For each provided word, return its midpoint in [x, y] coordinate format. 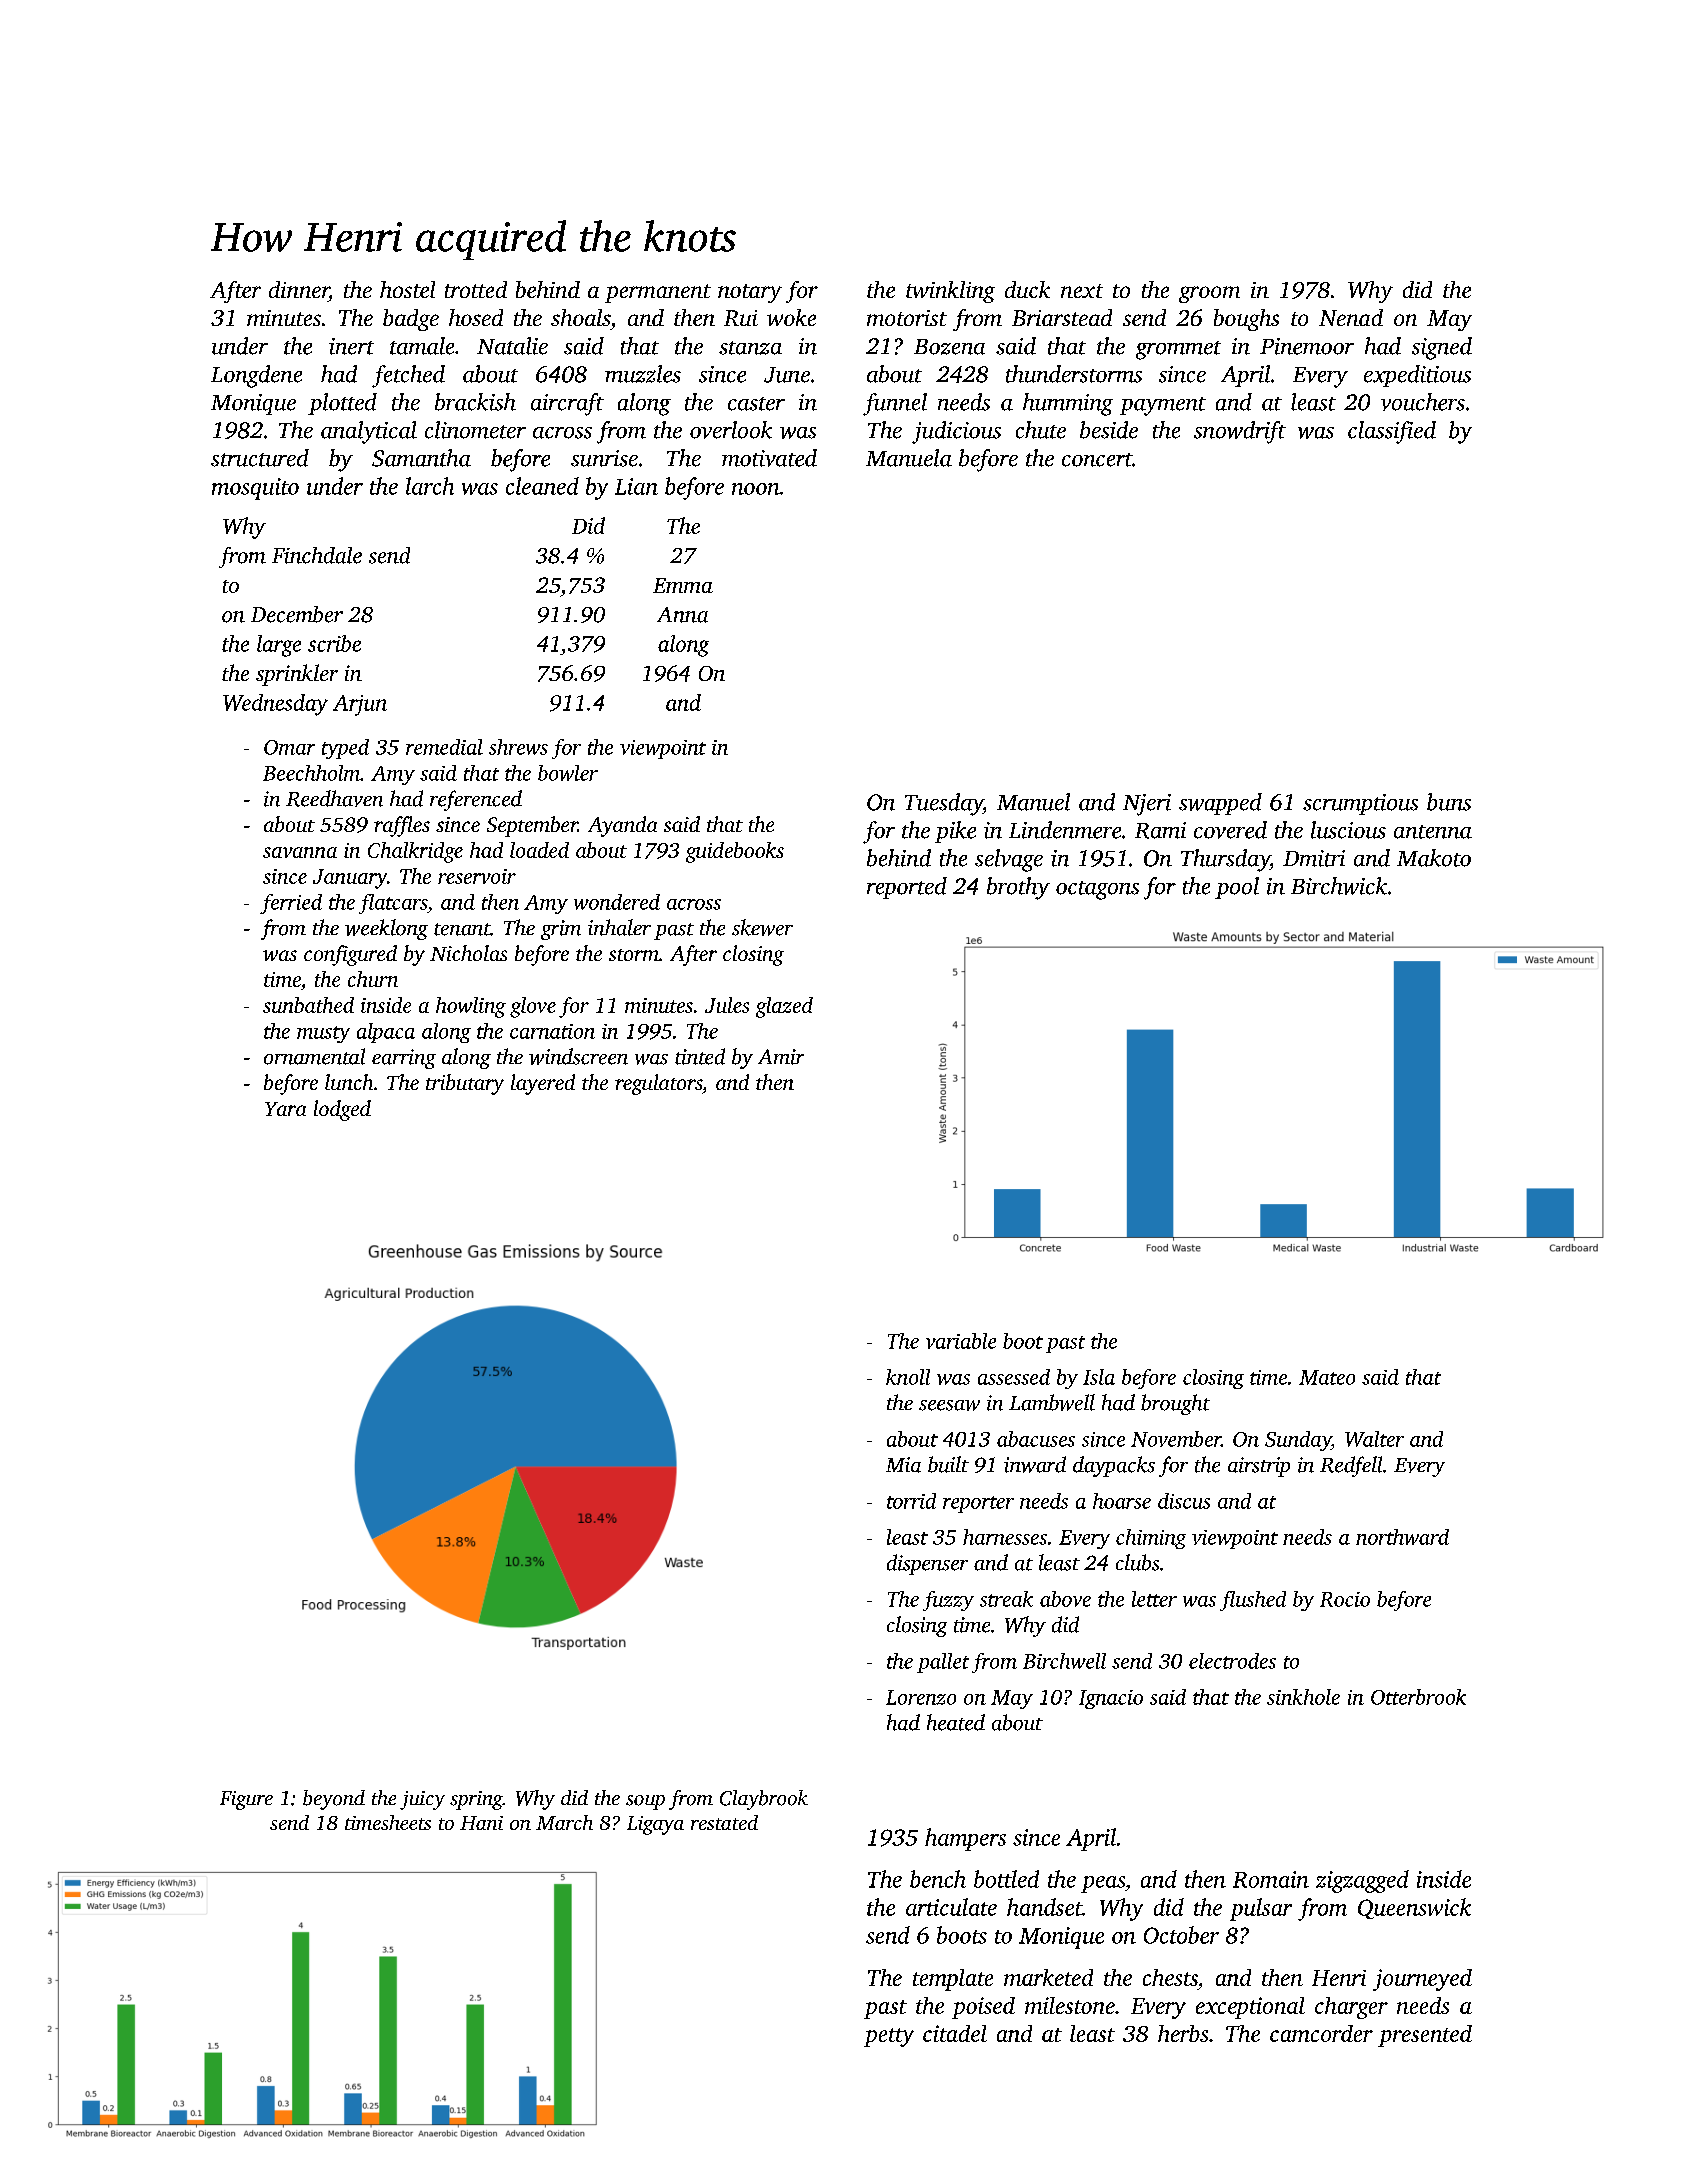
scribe [334, 643]
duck [1027, 289]
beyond [334, 1800]
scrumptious [1360, 804]
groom [1209, 294]
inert [351, 346]
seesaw [949, 1405]
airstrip [1259, 1467]
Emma [683, 585]
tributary [465, 1084]
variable [961, 1341]
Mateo [1327, 1377]
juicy [422, 1800]
